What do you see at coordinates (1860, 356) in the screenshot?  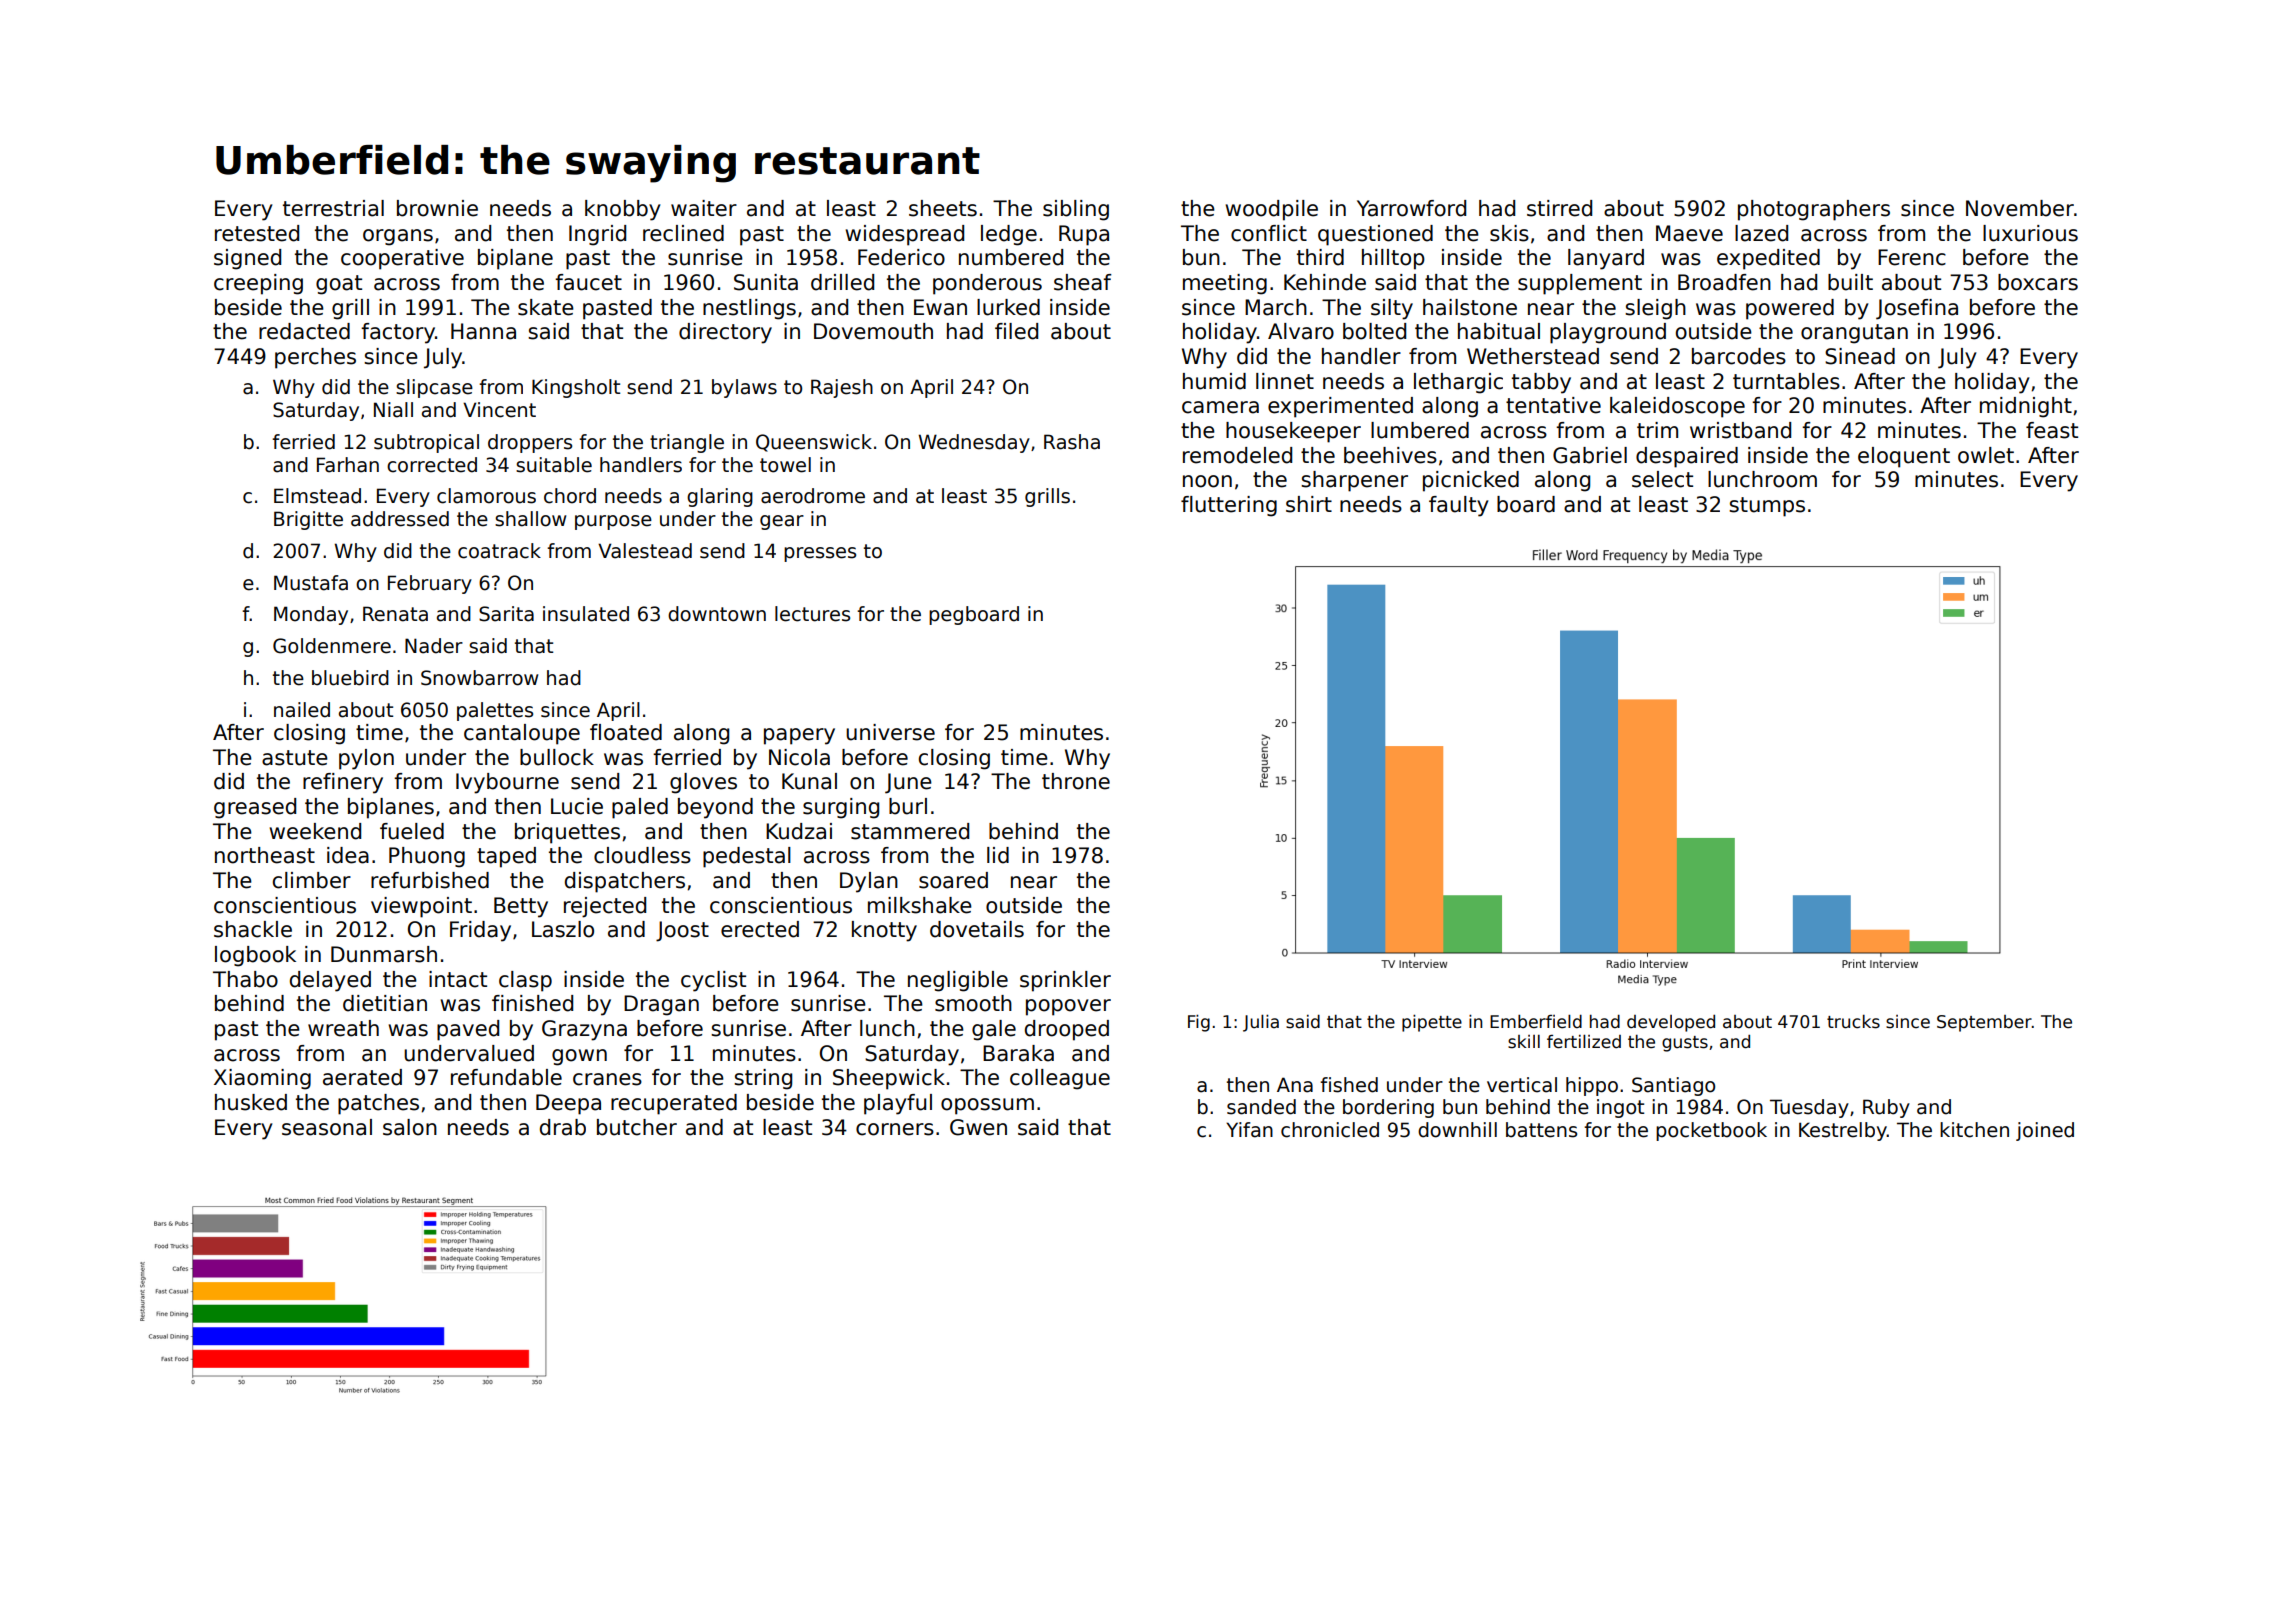 I see `Sinead` at bounding box center [1860, 356].
